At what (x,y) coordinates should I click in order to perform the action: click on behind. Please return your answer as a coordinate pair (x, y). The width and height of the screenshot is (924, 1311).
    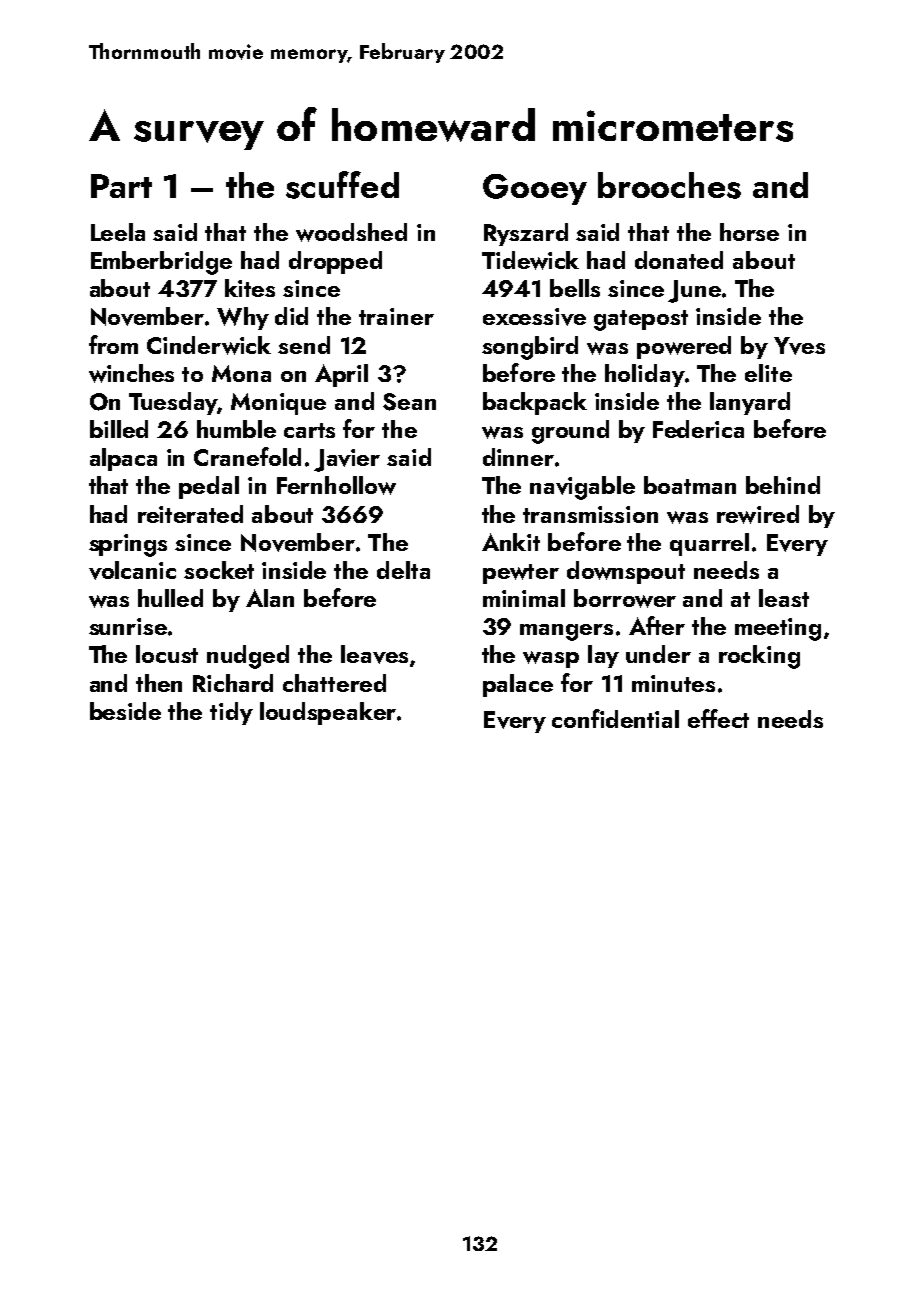
    Looking at the image, I should click on (783, 485).
